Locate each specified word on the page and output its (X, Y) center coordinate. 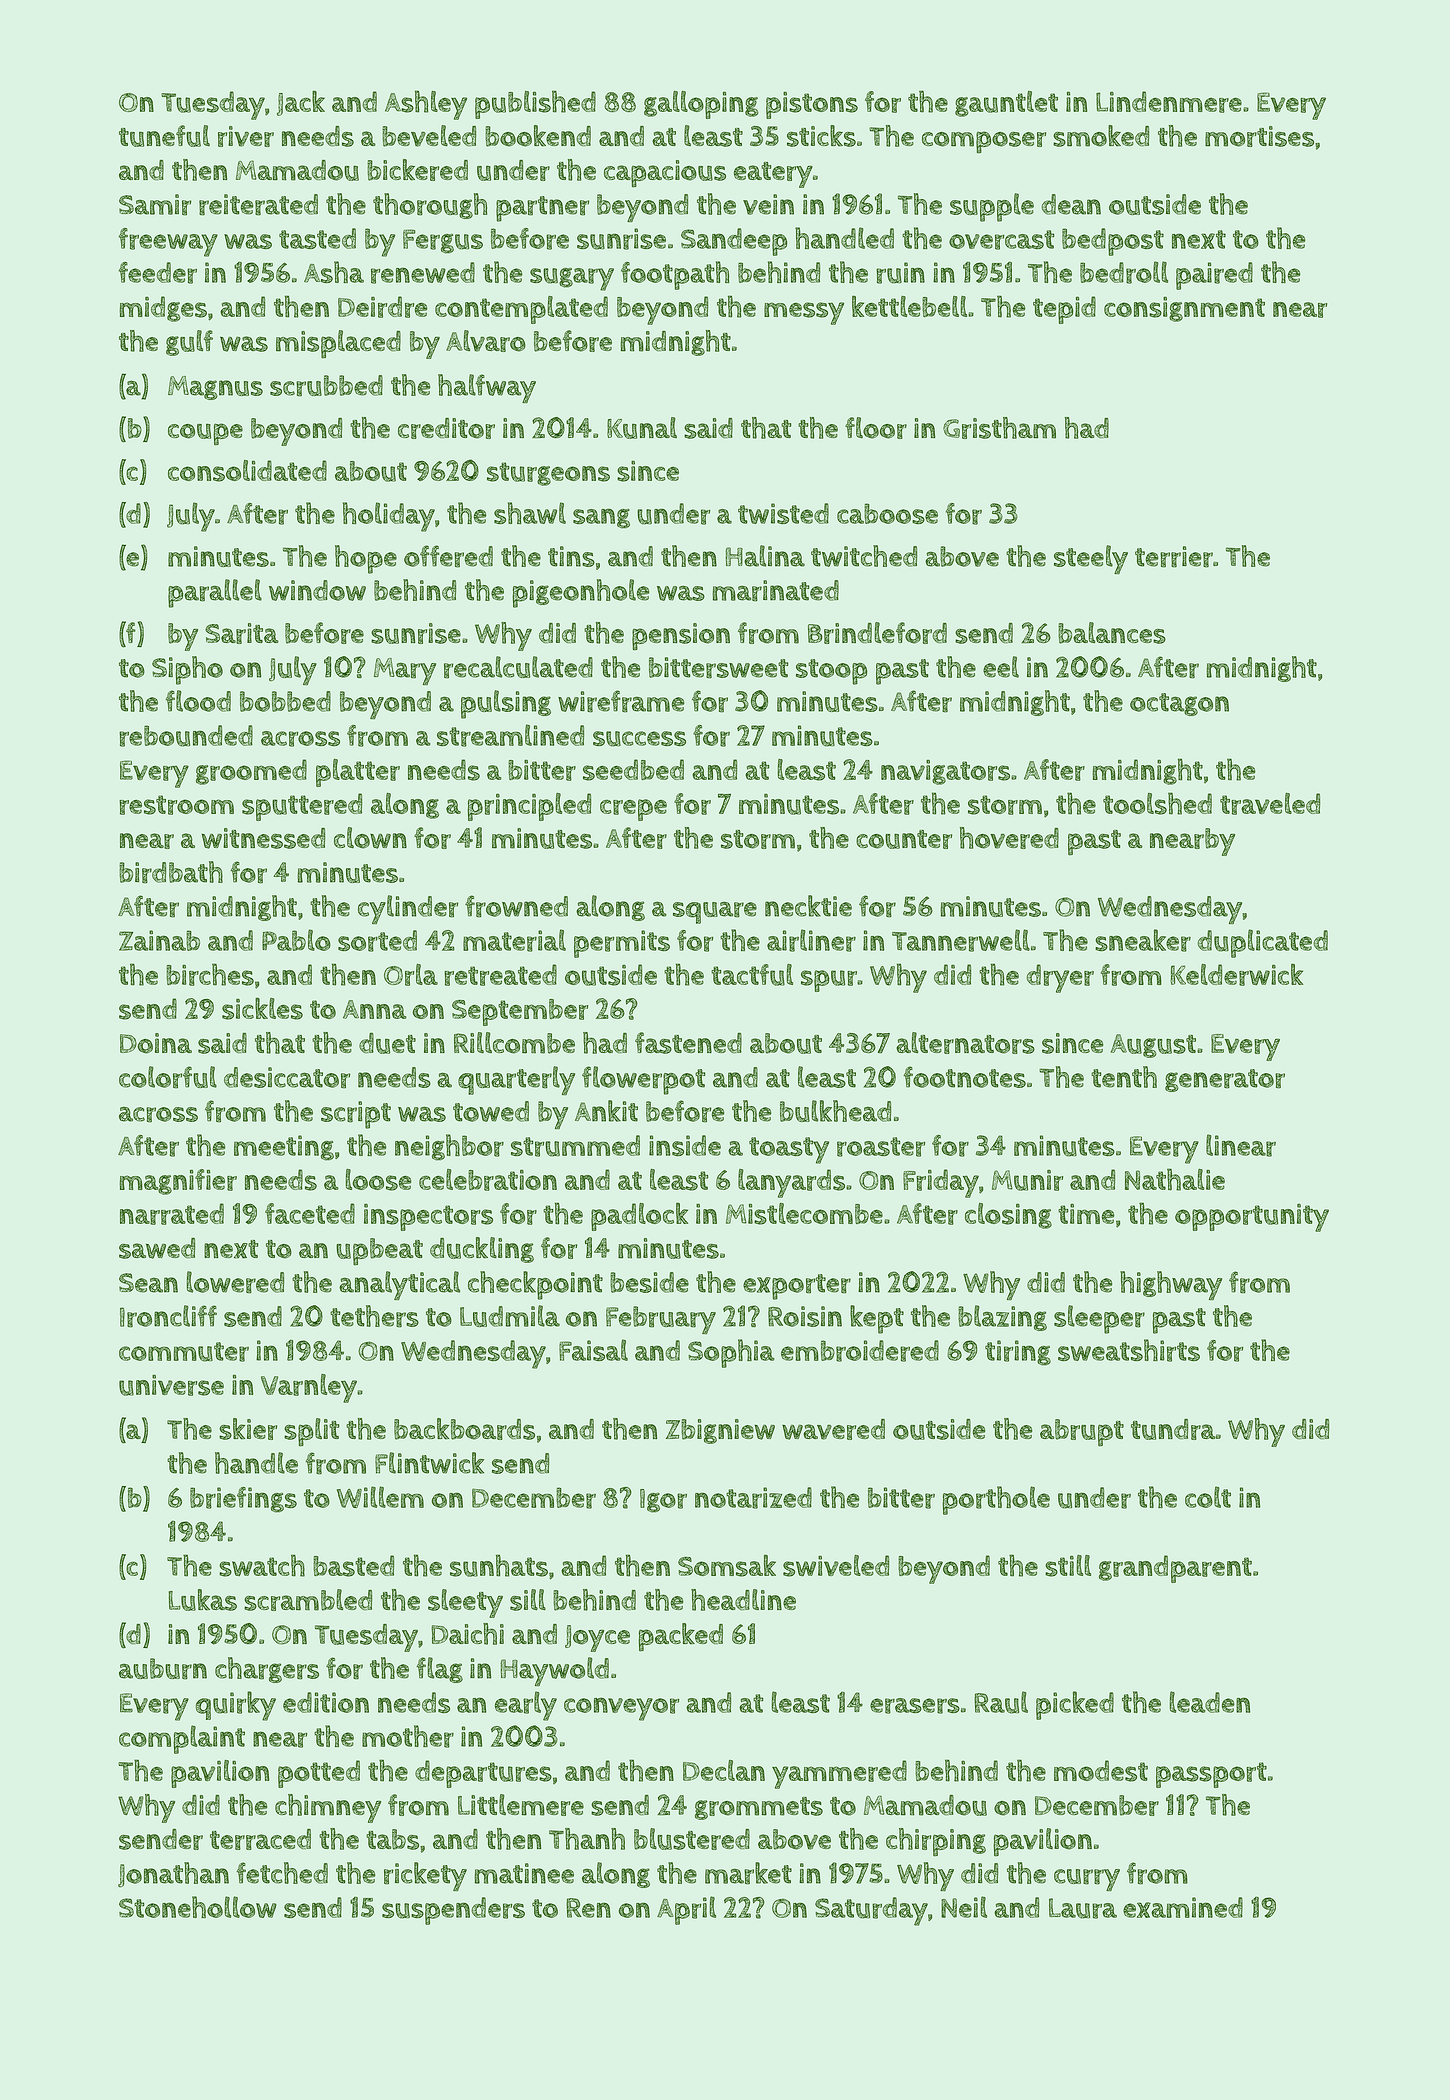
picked (1075, 1705)
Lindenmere (1169, 102)
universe (171, 1385)
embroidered (860, 1351)
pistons (812, 105)
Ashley (426, 105)
